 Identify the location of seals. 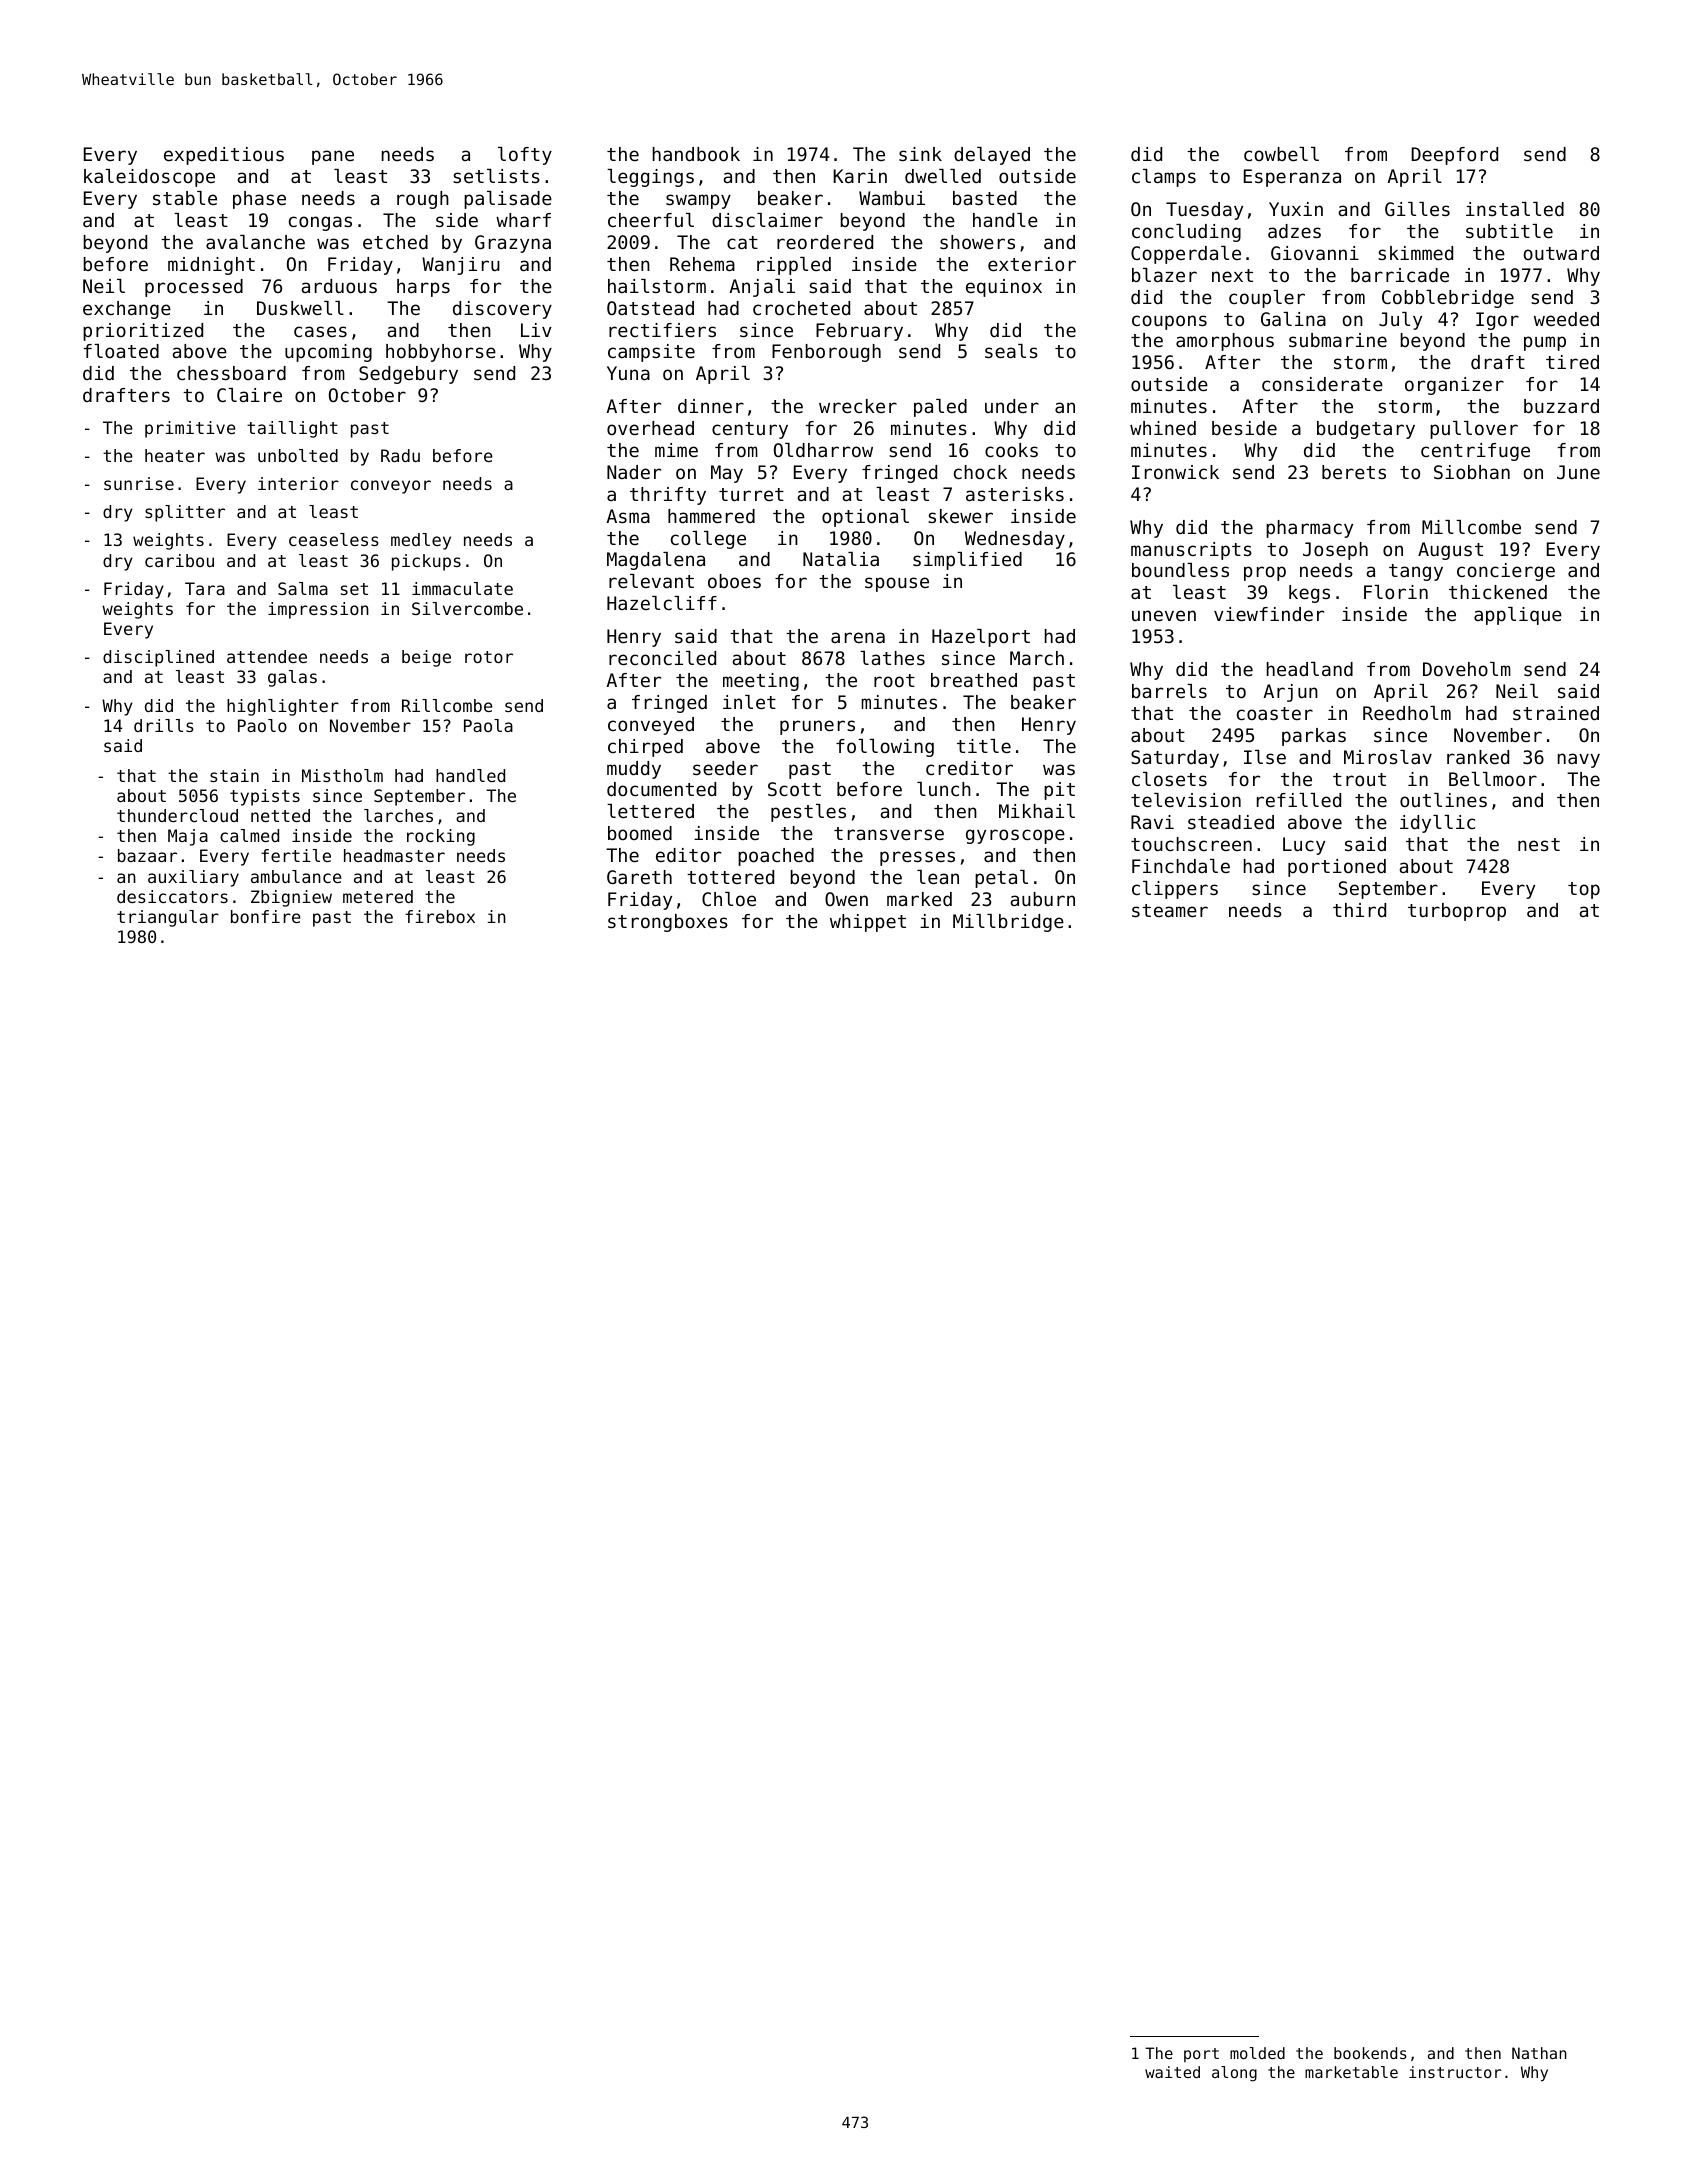
(1011, 351).
